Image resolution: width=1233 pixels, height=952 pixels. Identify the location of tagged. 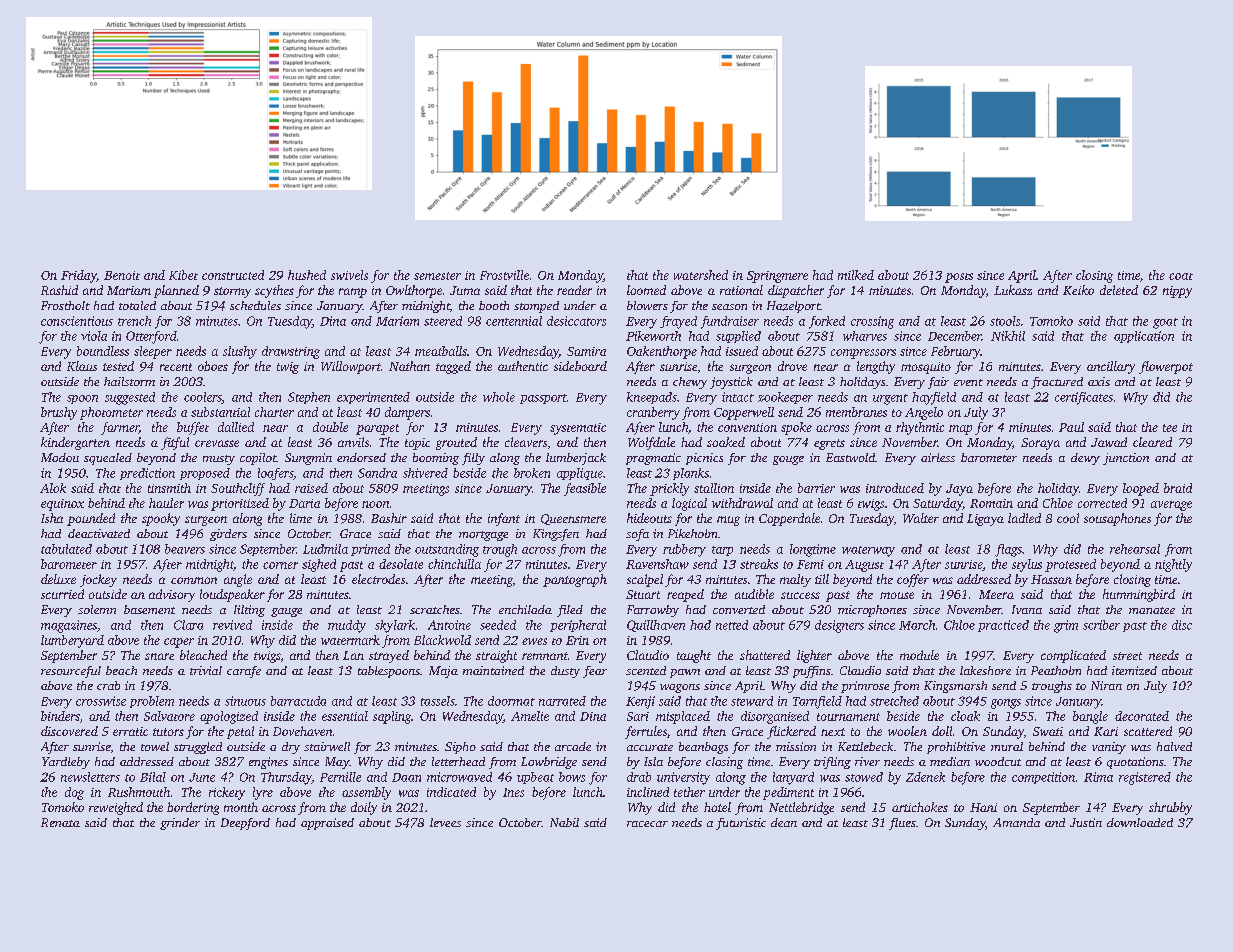
(453, 367).
